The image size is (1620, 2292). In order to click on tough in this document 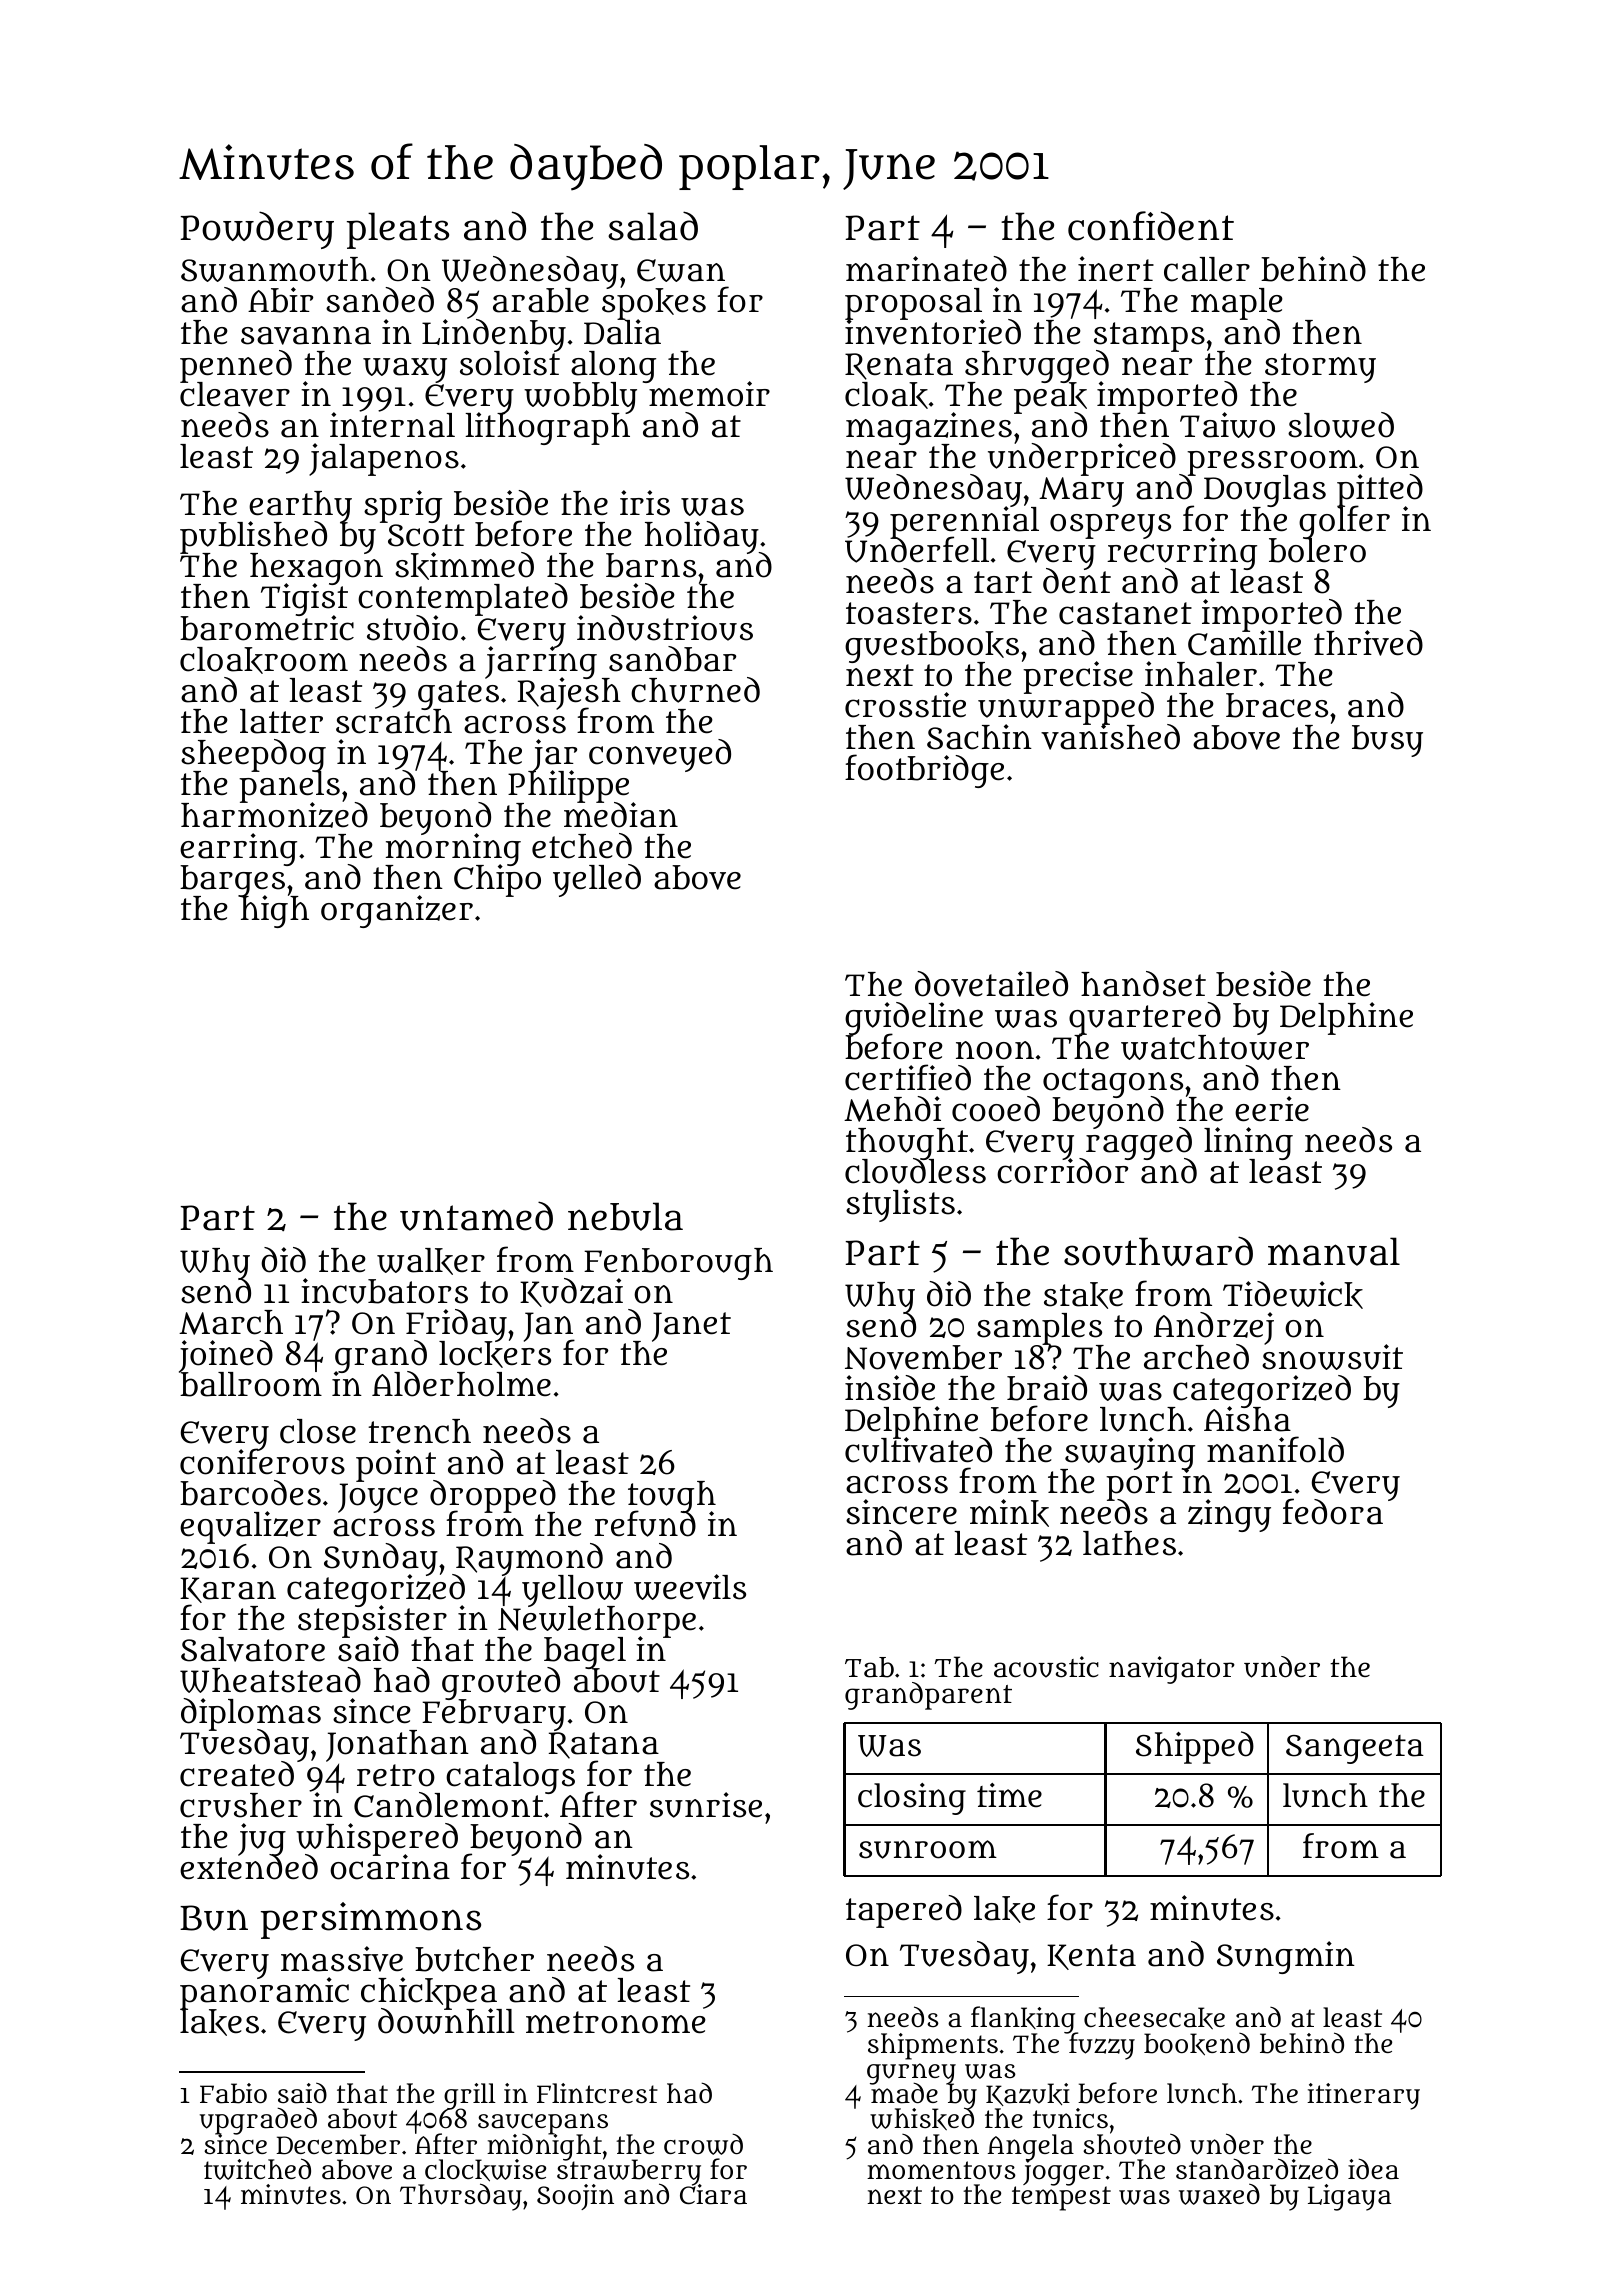, I will do `click(672, 1497)`.
